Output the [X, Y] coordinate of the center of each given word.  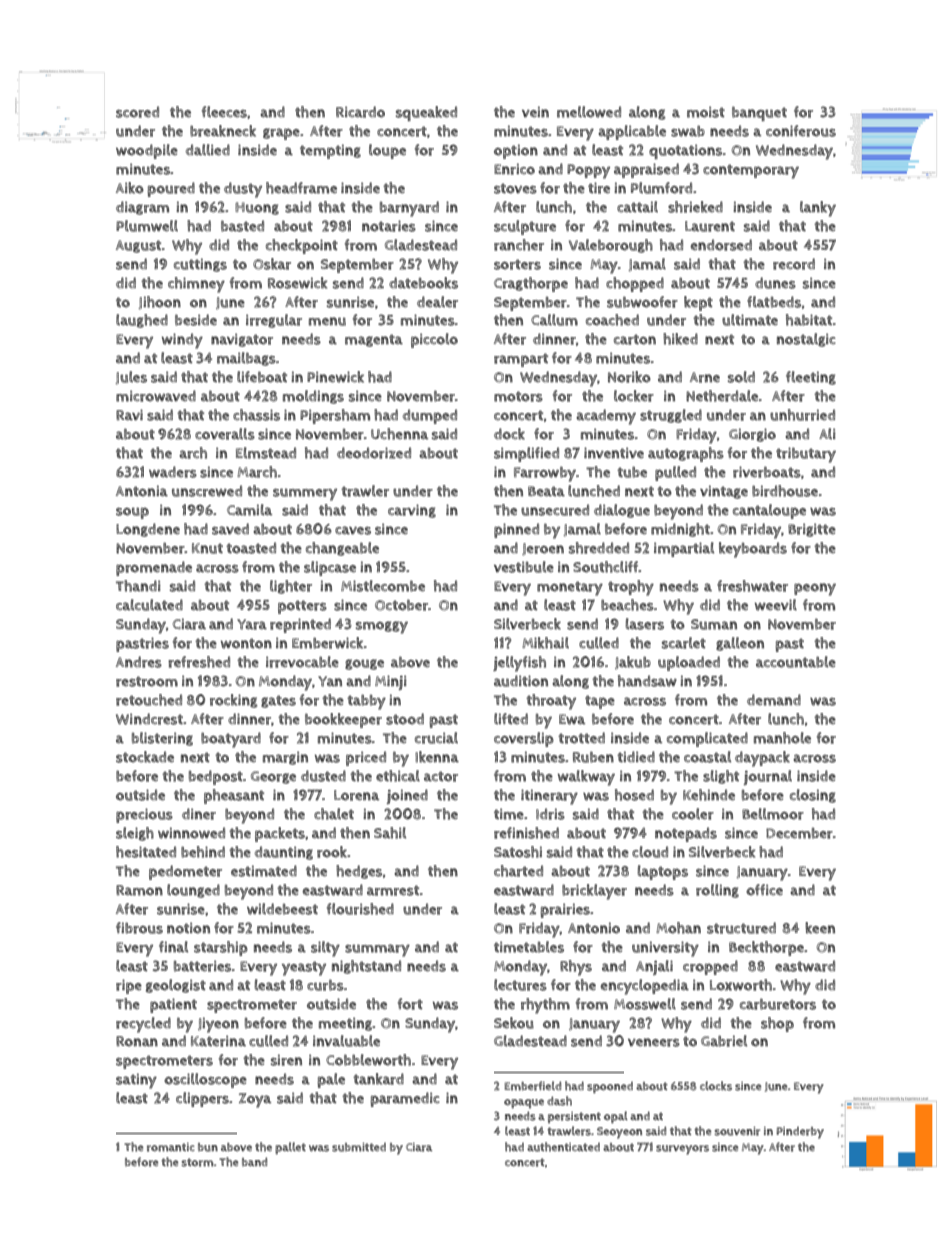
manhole [782, 738]
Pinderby [800, 1133]
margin [285, 758]
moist [706, 112]
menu [327, 321]
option [516, 151]
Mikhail [545, 643]
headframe [301, 188]
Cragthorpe [531, 284]
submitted [359, 1147]
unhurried [802, 415]
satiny [136, 1081]
